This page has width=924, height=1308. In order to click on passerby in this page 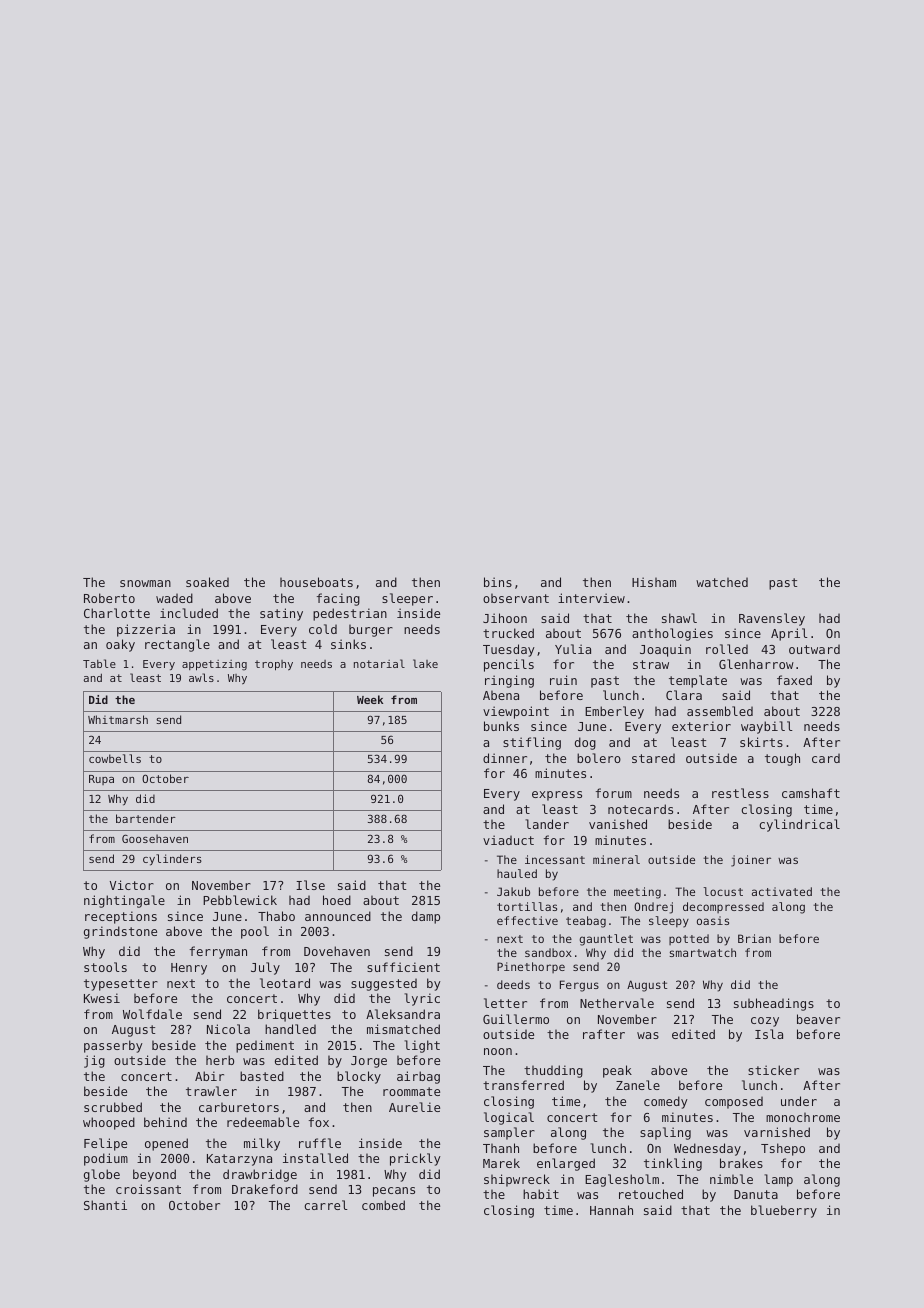, I will do `click(113, 1046)`.
